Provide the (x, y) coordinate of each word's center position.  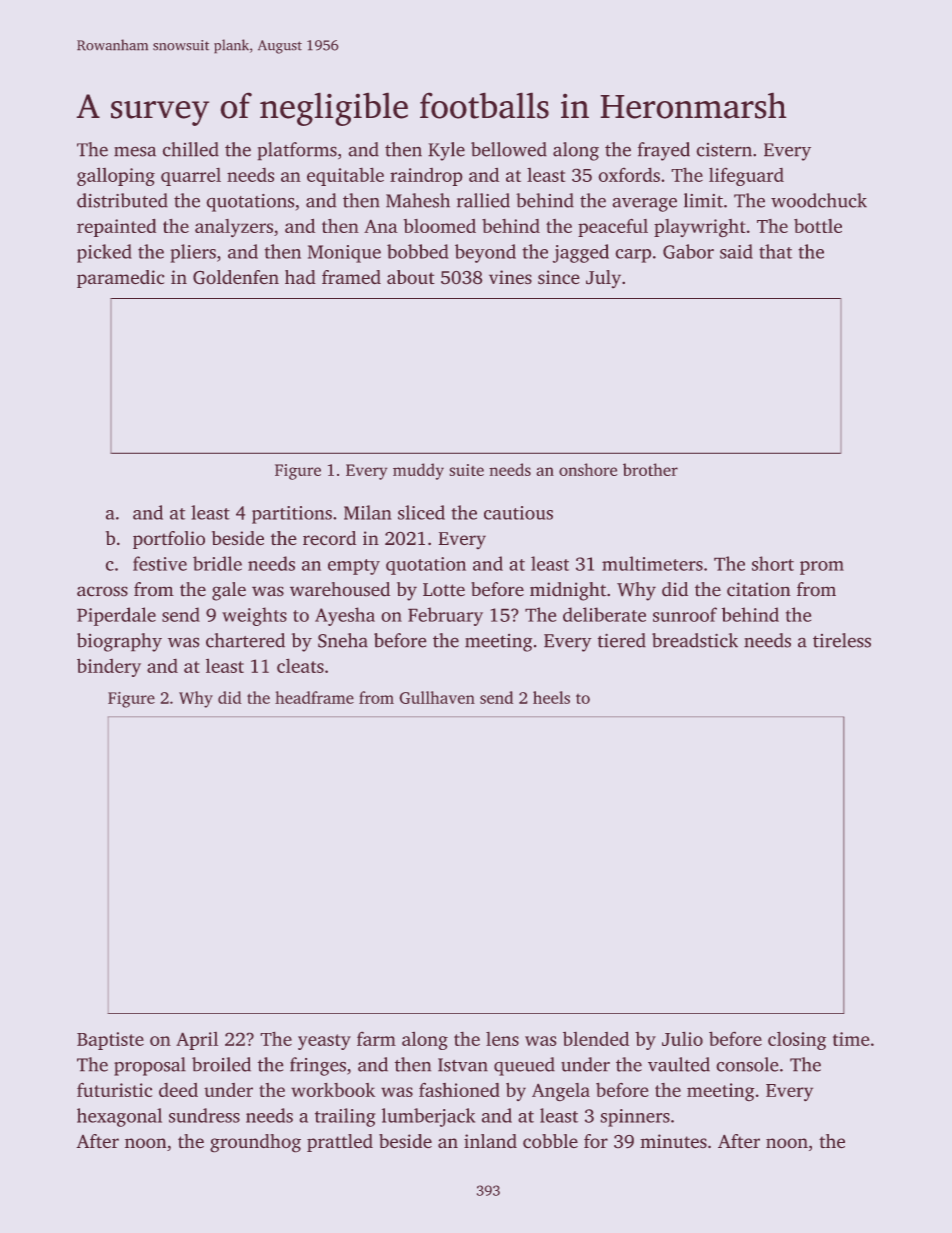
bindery (109, 667)
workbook (333, 1090)
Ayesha (345, 616)
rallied (483, 200)
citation (759, 589)
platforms (297, 151)
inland (490, 1141)
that (775, 251)
